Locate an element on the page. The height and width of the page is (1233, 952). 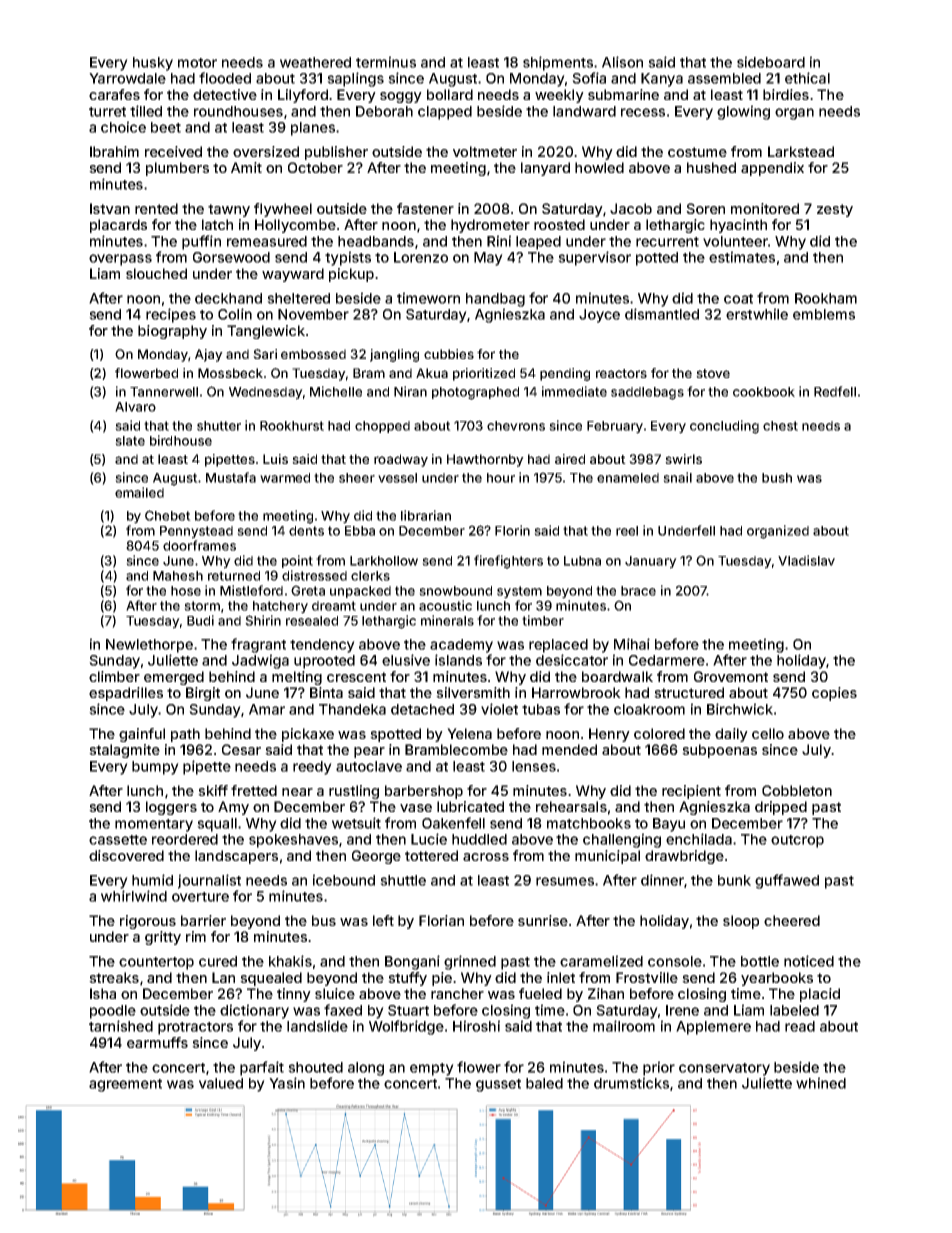
Lilyford is located at coordinates (303, 96).
